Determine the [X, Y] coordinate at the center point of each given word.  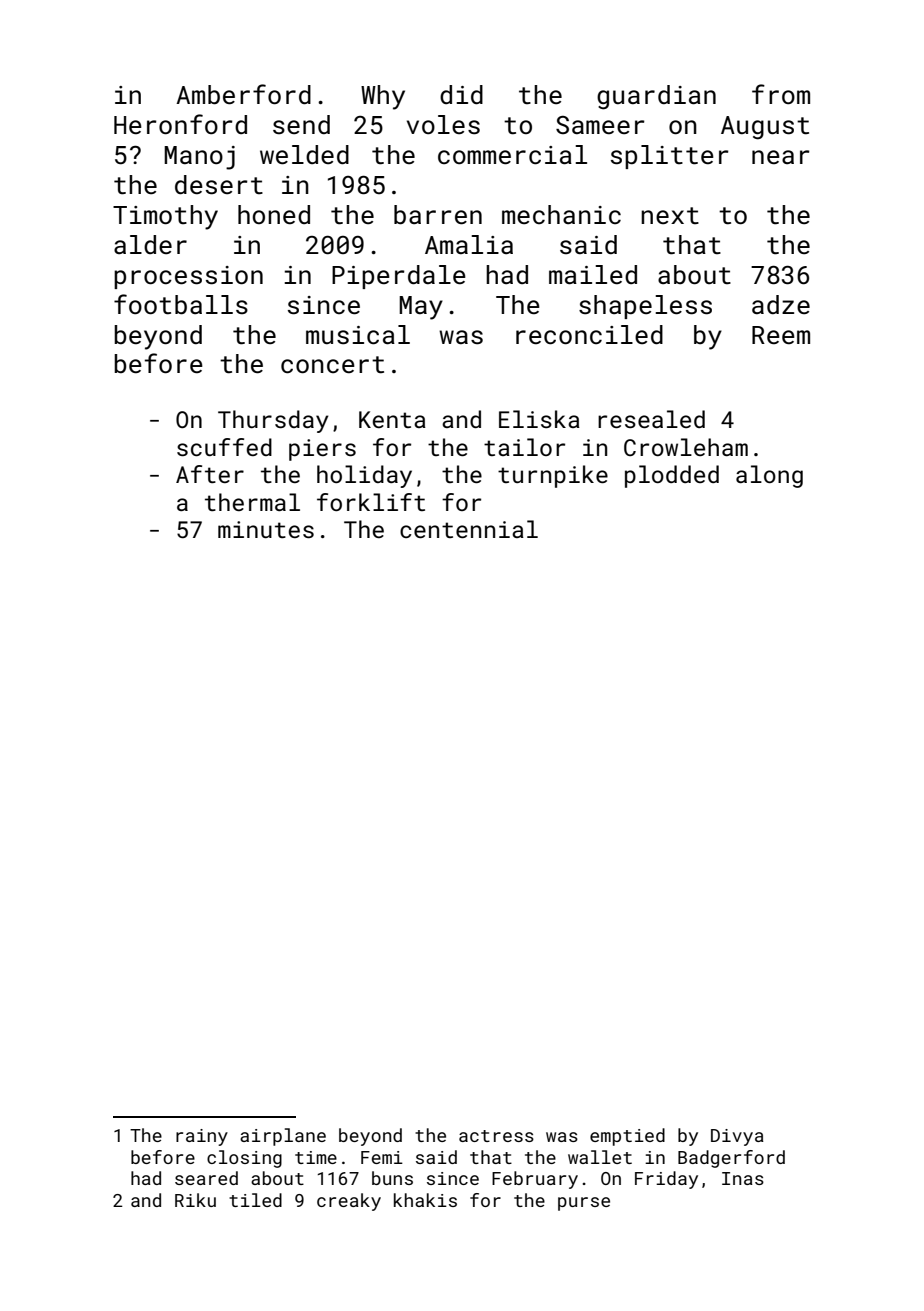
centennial [469, 529]
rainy [202, 1137]
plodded [672, 476]
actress [496, 1136]
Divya [737, 1137]
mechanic [561, 214]
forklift [371, 502]
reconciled [589, 335]
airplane [283, 1137]
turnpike [553, 476]
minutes [266, 529]
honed [274, 214]
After [210, 474]
